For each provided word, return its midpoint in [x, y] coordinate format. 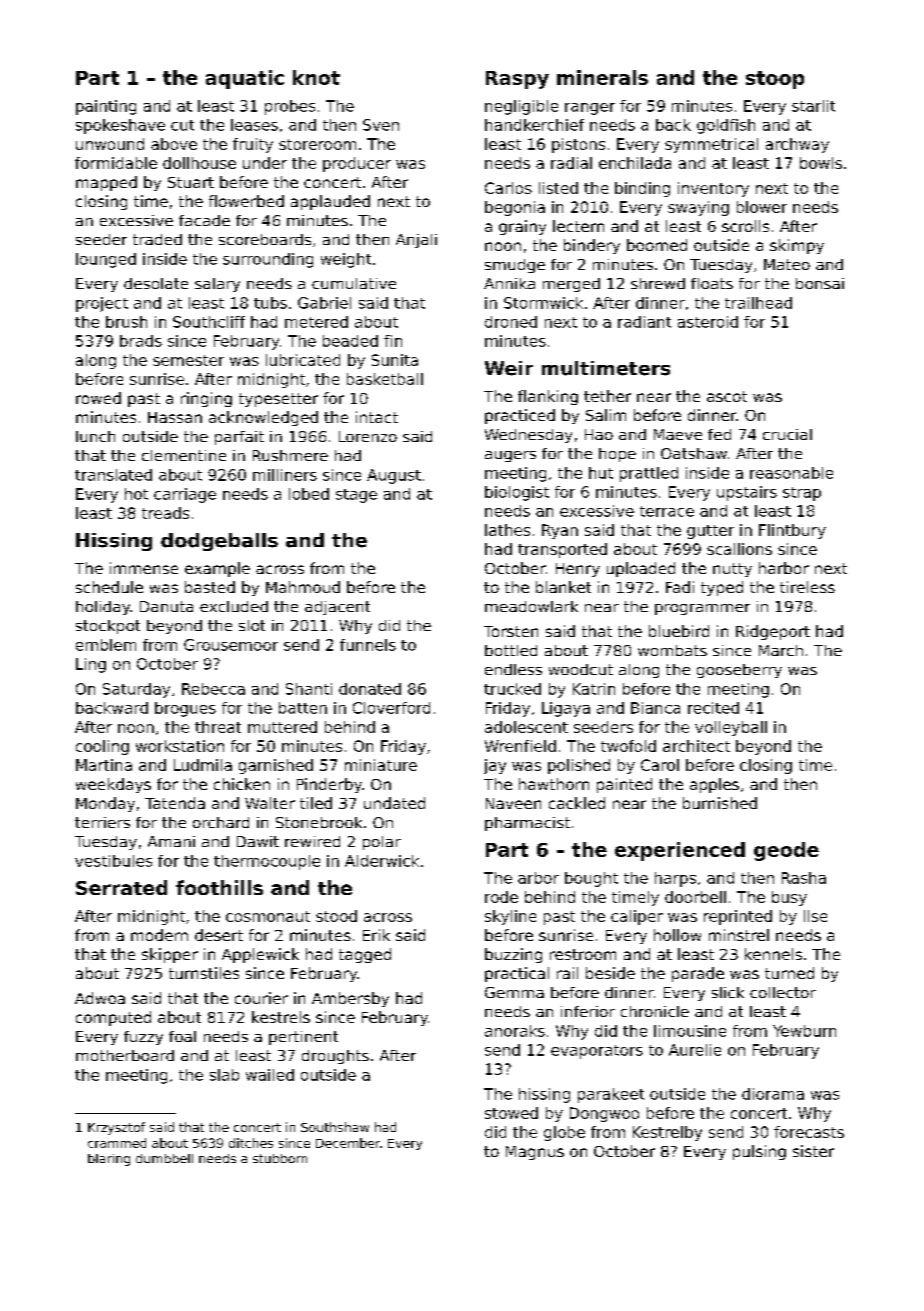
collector [783, 992]
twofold [628, 746]
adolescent [526, 727]
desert [219, 935]
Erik [376, 935]
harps [675, 879]
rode [501, 897]
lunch [95, 436]
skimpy [797, 246]
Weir [509, 368]
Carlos [508, 188]
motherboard [125, 1055]
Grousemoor [231, 645]
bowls [821, 163]
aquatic [245, 79]
